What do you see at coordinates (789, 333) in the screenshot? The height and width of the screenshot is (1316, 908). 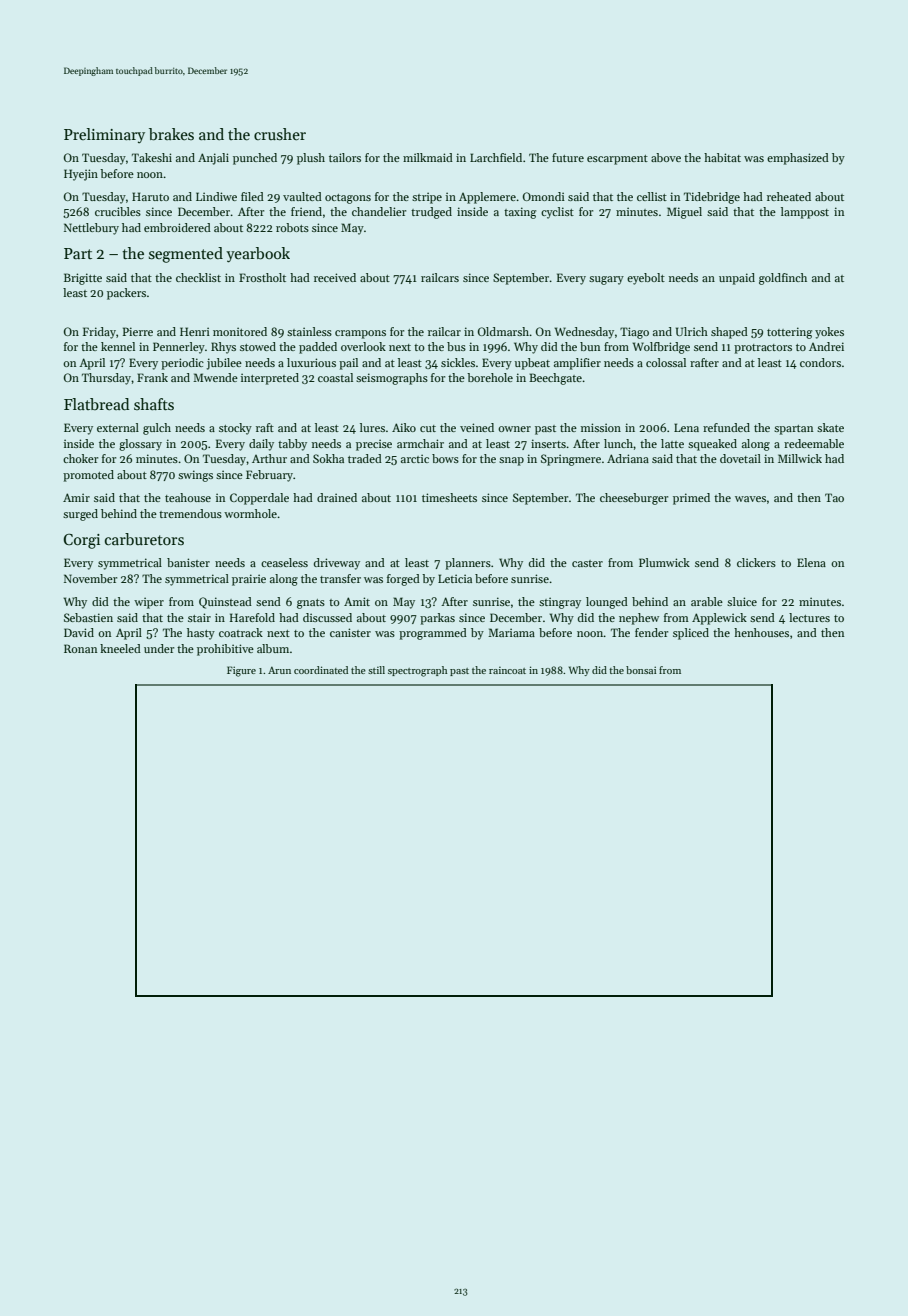 I see `tottering` at bounding box center [789, 333].
